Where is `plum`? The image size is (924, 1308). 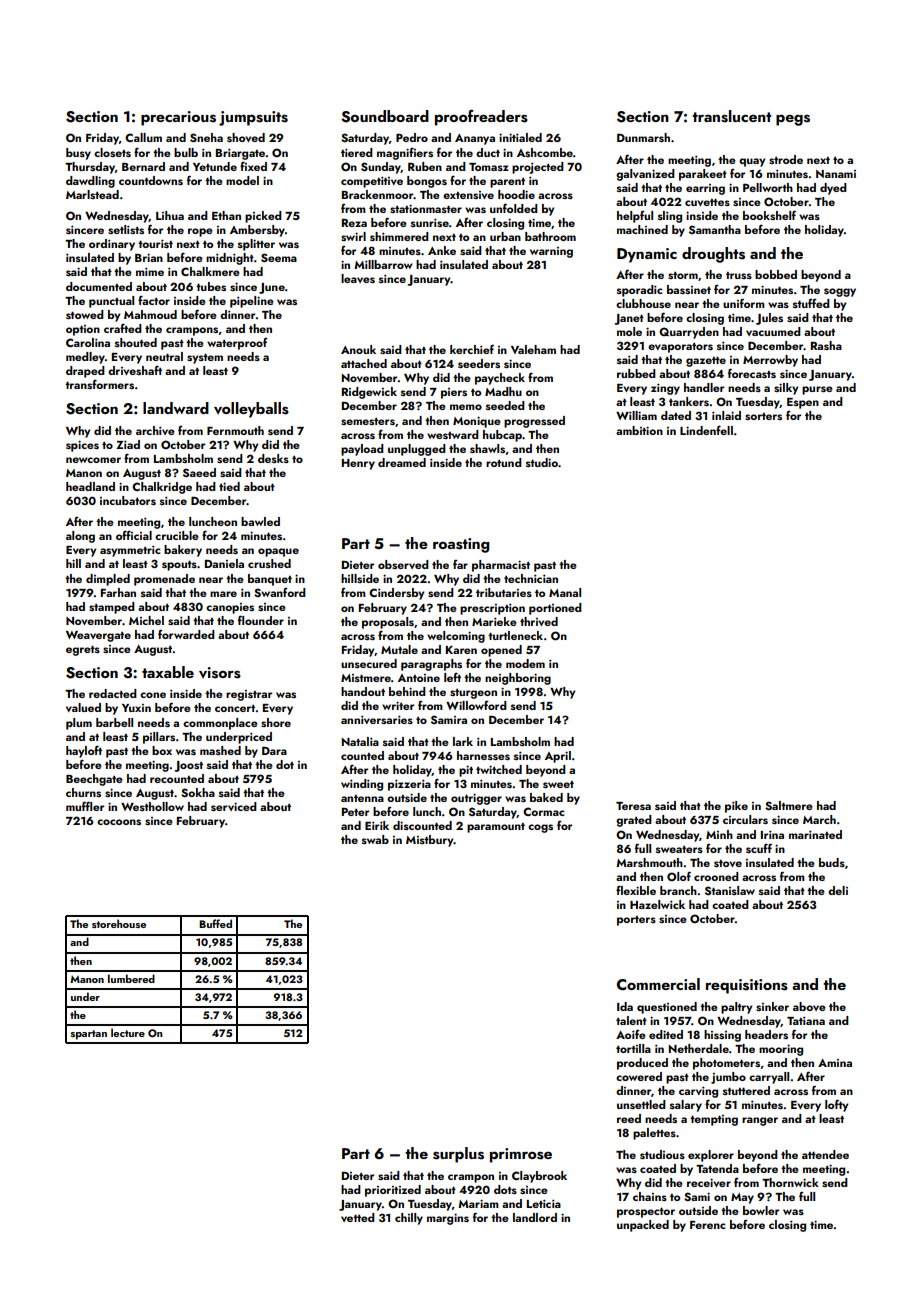 plum is located at coordinates (79, 724).
